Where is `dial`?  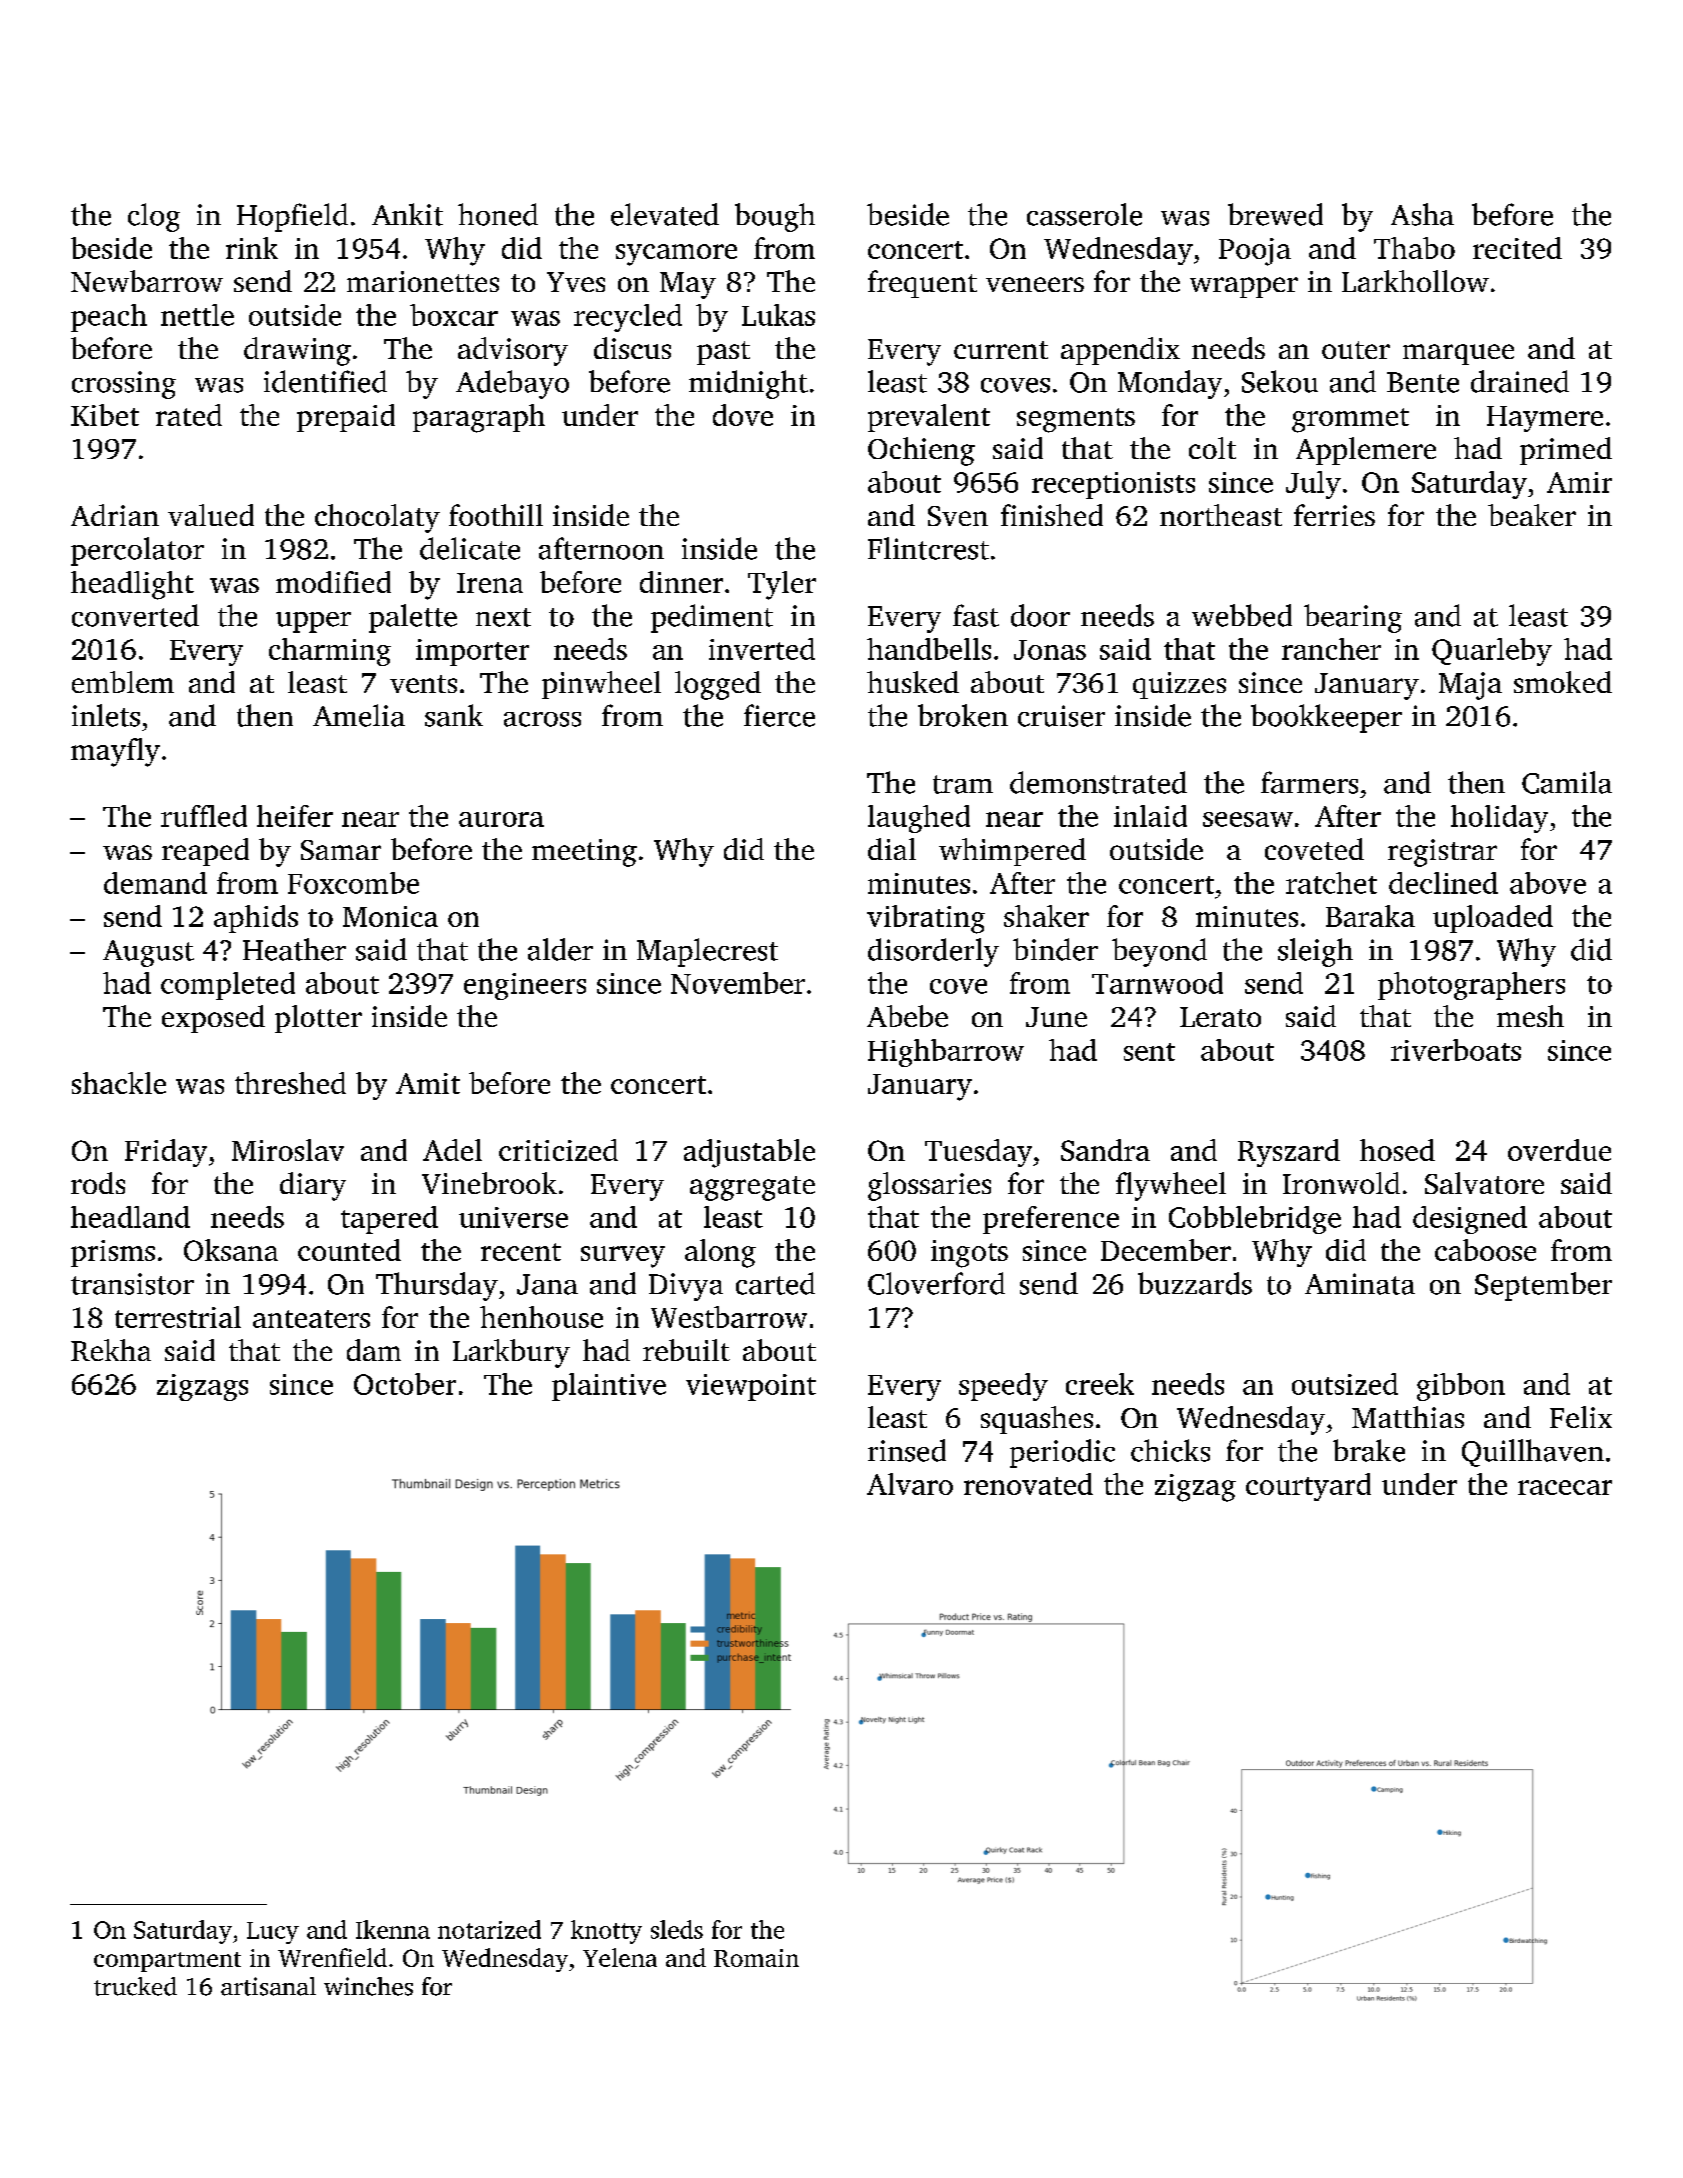 dial is located at coordinates (892, 849).
